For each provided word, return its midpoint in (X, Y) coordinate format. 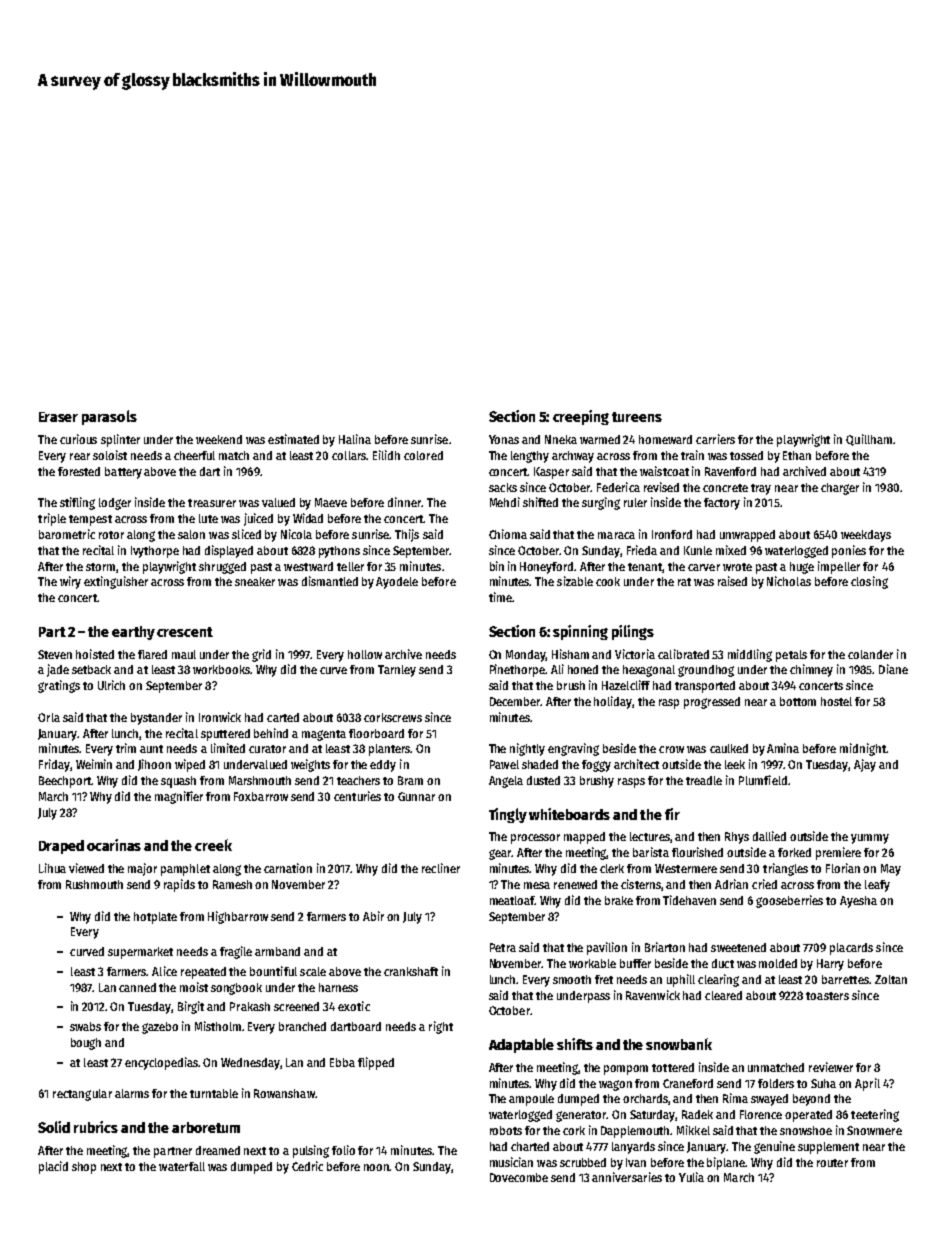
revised (661, 487)
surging (601, 503)
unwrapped (747, 536)
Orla (49, 717)
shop (84, 1168)
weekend (219, 439)
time (500, 597)
